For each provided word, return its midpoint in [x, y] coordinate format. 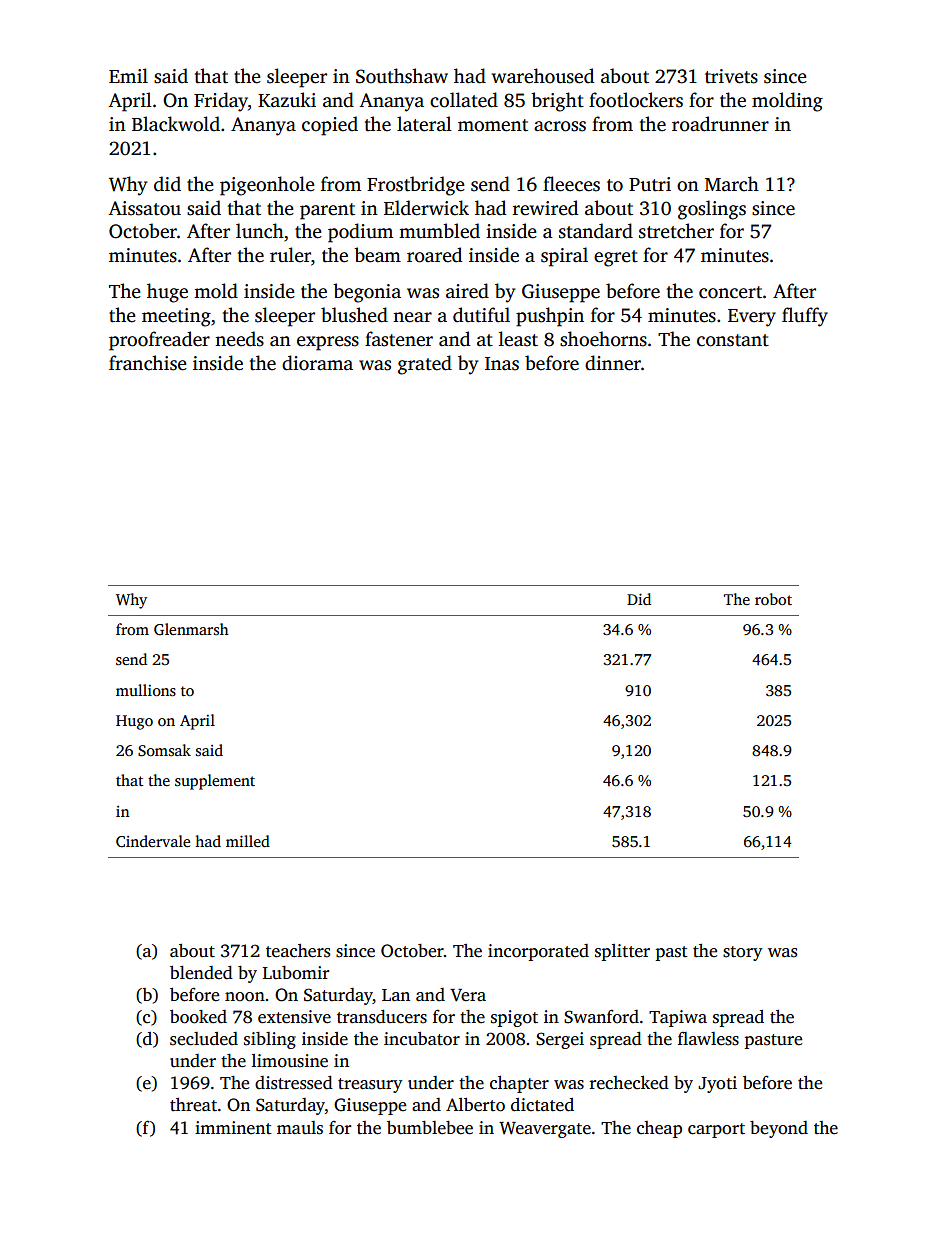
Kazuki [287, 100]
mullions [146, 690]
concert [730, 292]
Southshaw [402, 76]
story [742, 953]
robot [773, 599]
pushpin [550, 317]
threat [193, 1105]
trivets [731, 76]
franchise [148, 363]
